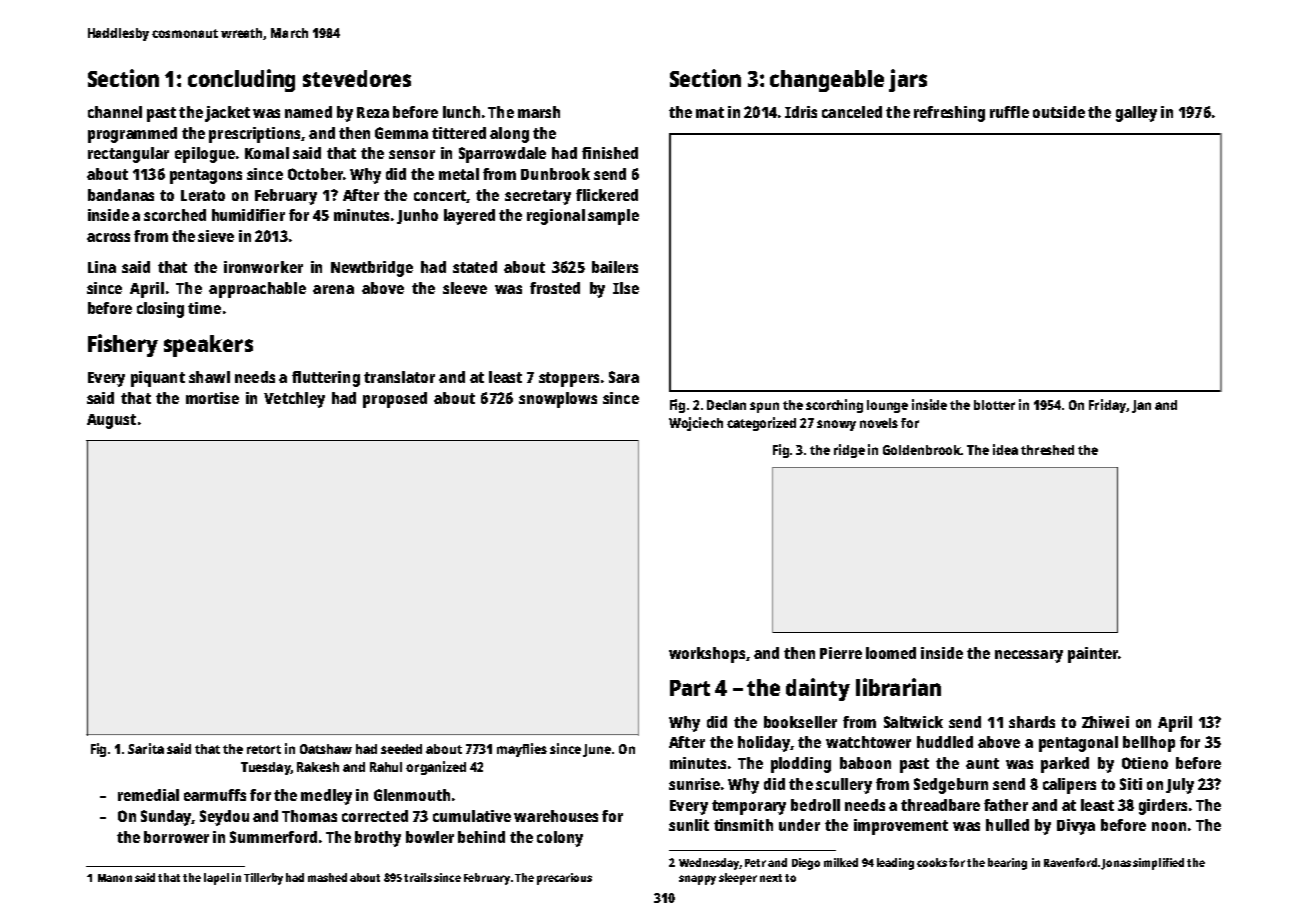 This screenshot has width=1308, height=924. Describe the element at coordinates (1136, 114) in the screenshot. I see `galley` at that location.
